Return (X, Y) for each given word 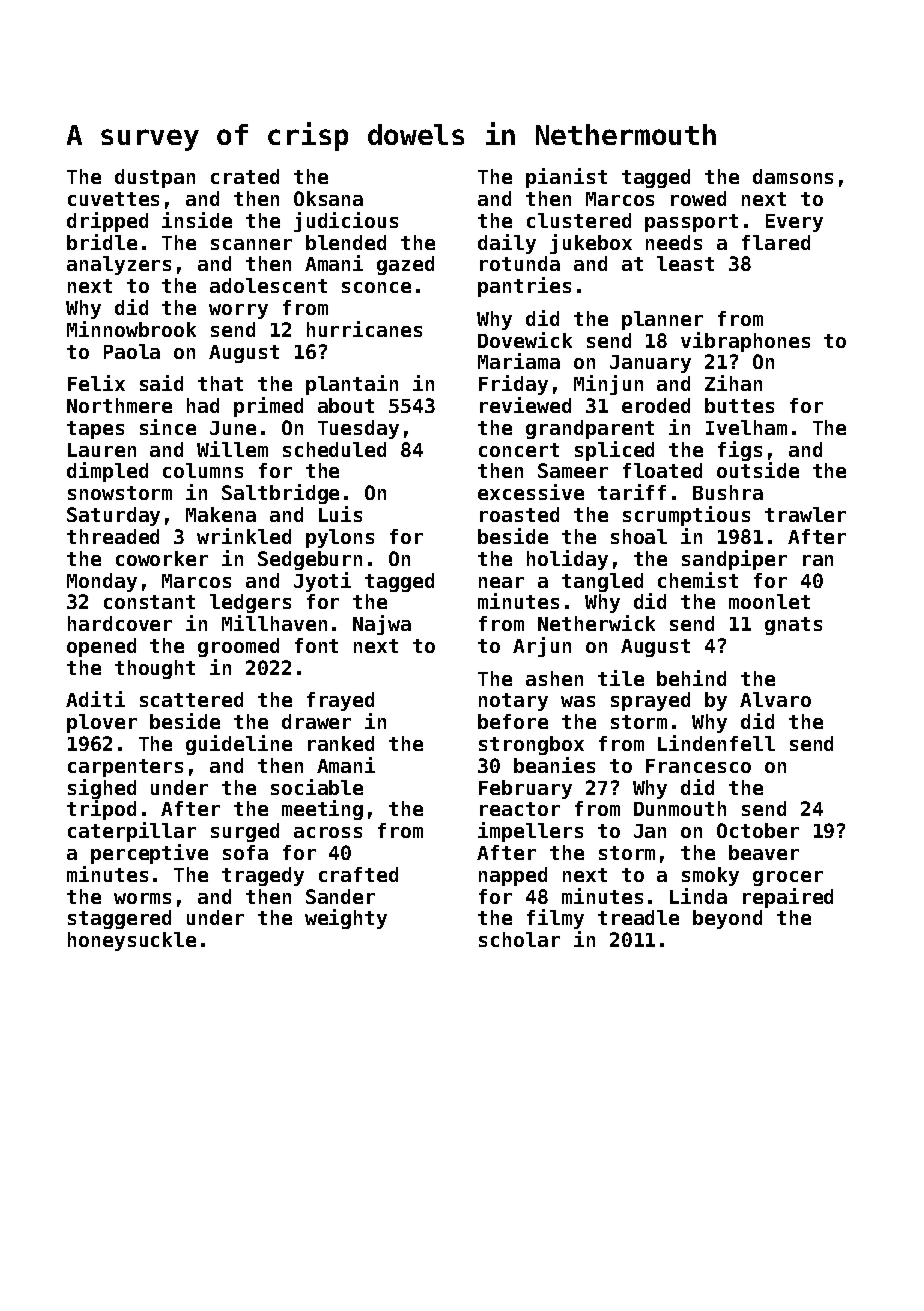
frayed (340, 701)
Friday (513, 385)
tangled (602, 582)
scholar (519, 939)
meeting (322, 810)
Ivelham (746, 427)
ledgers (250, 603)
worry (238, 311)
